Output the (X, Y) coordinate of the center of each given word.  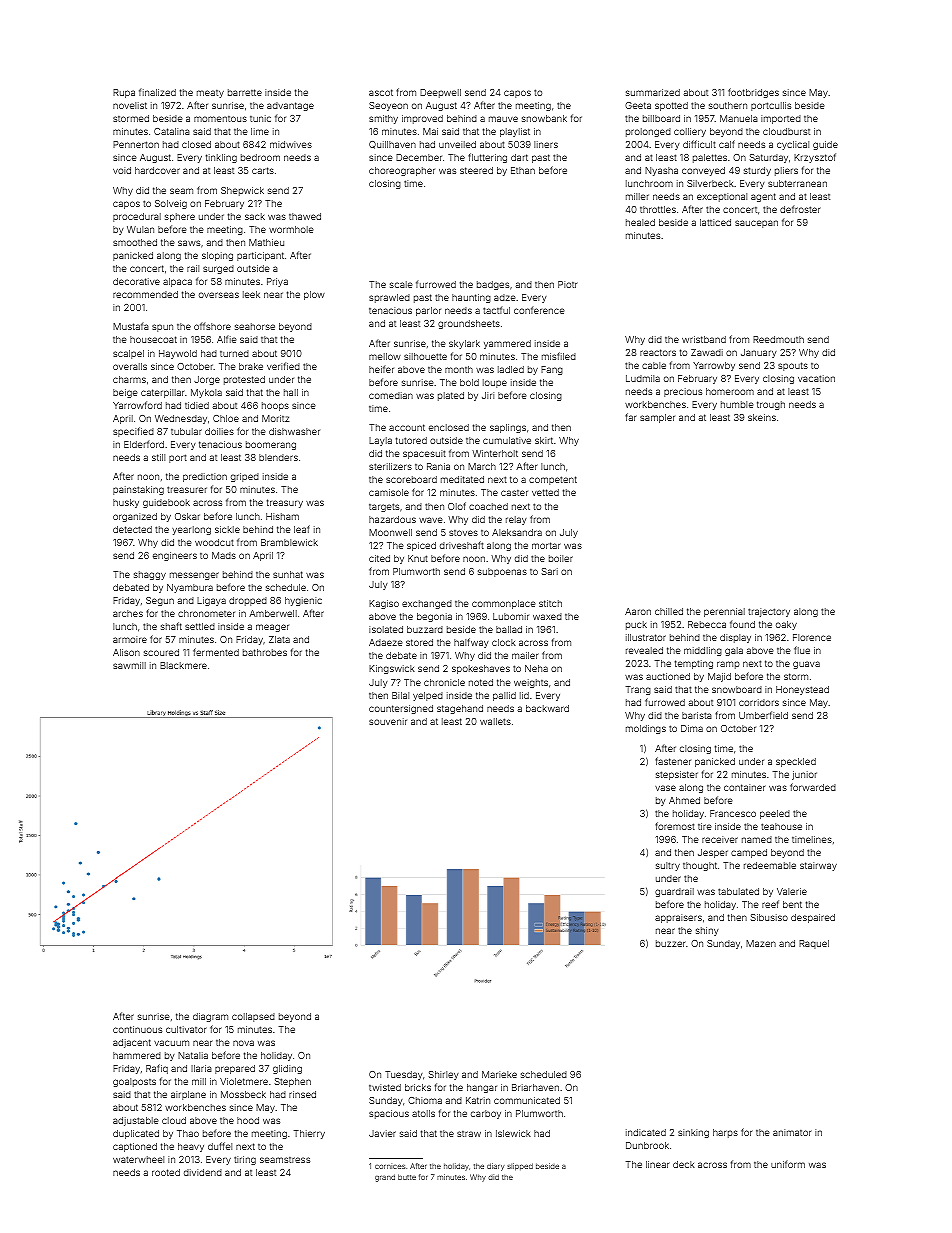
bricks (418, 1087)
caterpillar (163, 393)
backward (547, 708)
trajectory (769, 612)
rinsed (302, 1094)
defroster (800, 209)
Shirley (444, 1075)
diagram (210, 1017)
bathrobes (265, 652)
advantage (290, 106)
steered (476, 170)
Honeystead (802, 690)
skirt (544, 440)
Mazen (761, 943)
